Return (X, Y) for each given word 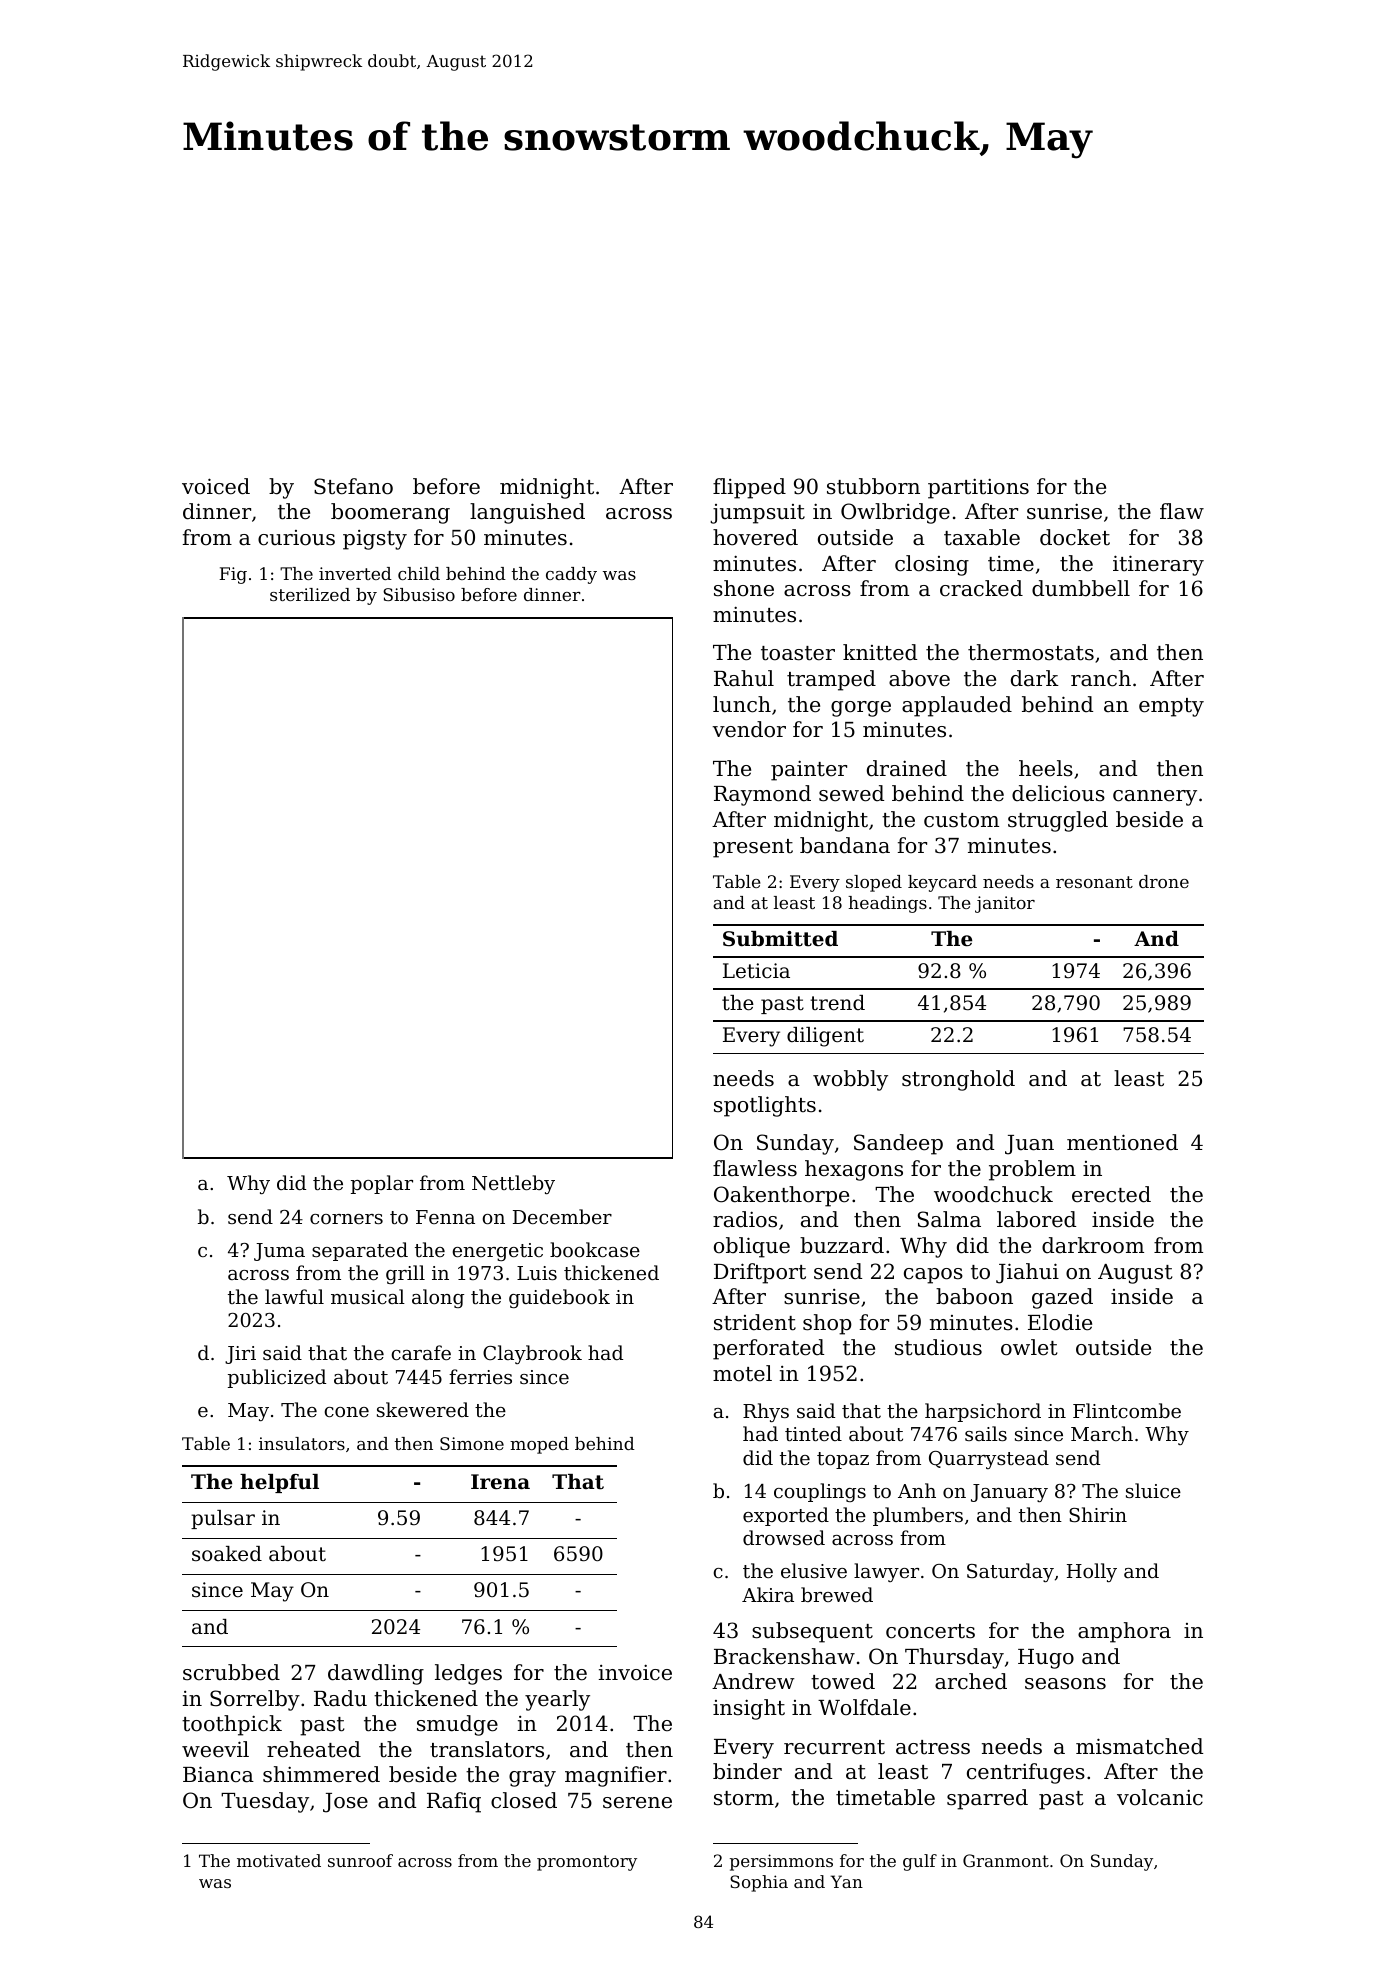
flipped (749, 488)
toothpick (232, 1725)
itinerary (1158, 565)
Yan (846, 1881)
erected (1111, 1194)
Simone (472, 1443)
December (562, 1216)
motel (742, 1373)
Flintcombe (1127, 1410)
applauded (957, 706)
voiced (216, 486)
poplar (382, 1184)
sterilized (310, 594)
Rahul (744, 678)
